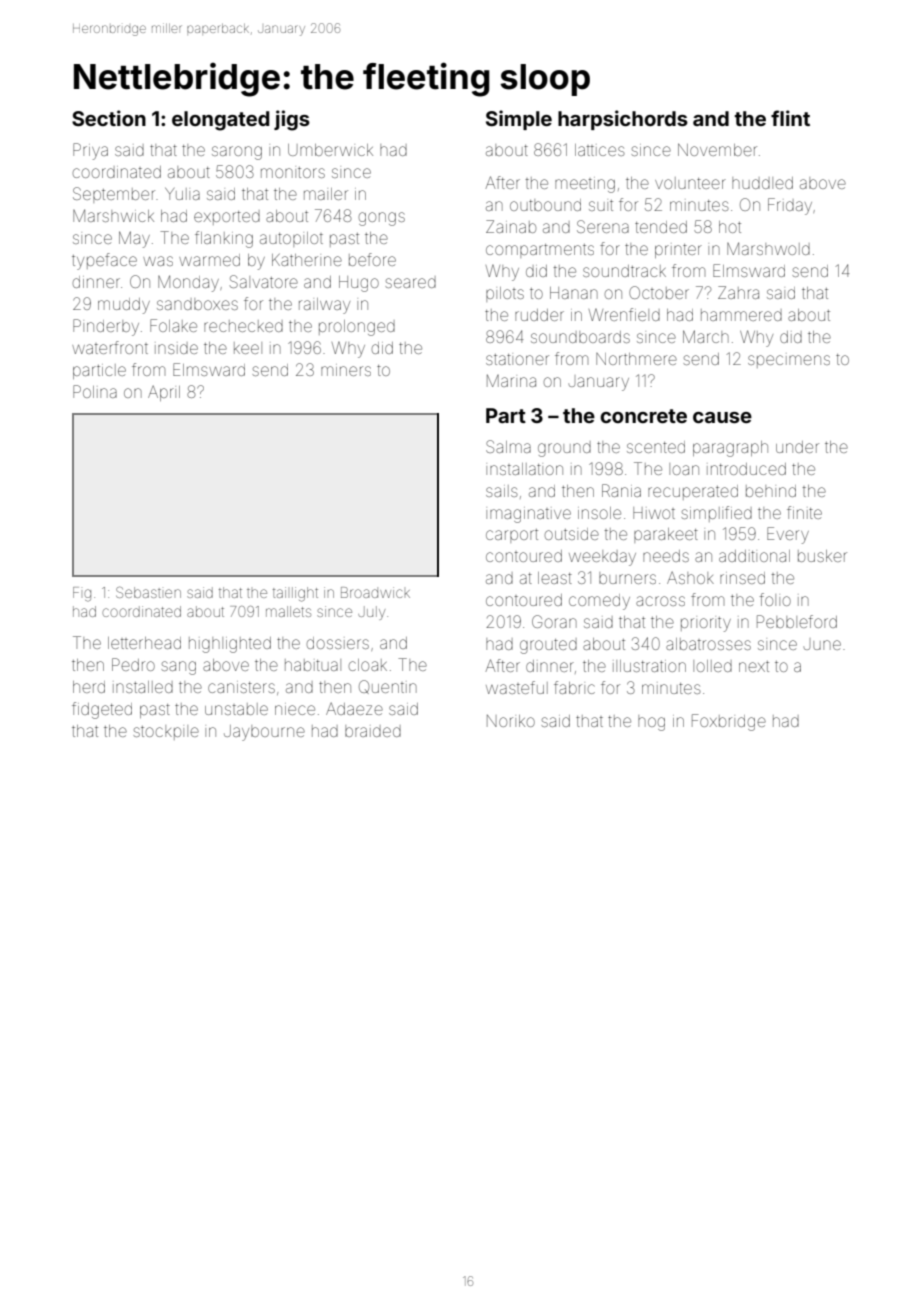  Describe the element at coordinates (654, 513) in the page. I see `Hiwot` at that location.
